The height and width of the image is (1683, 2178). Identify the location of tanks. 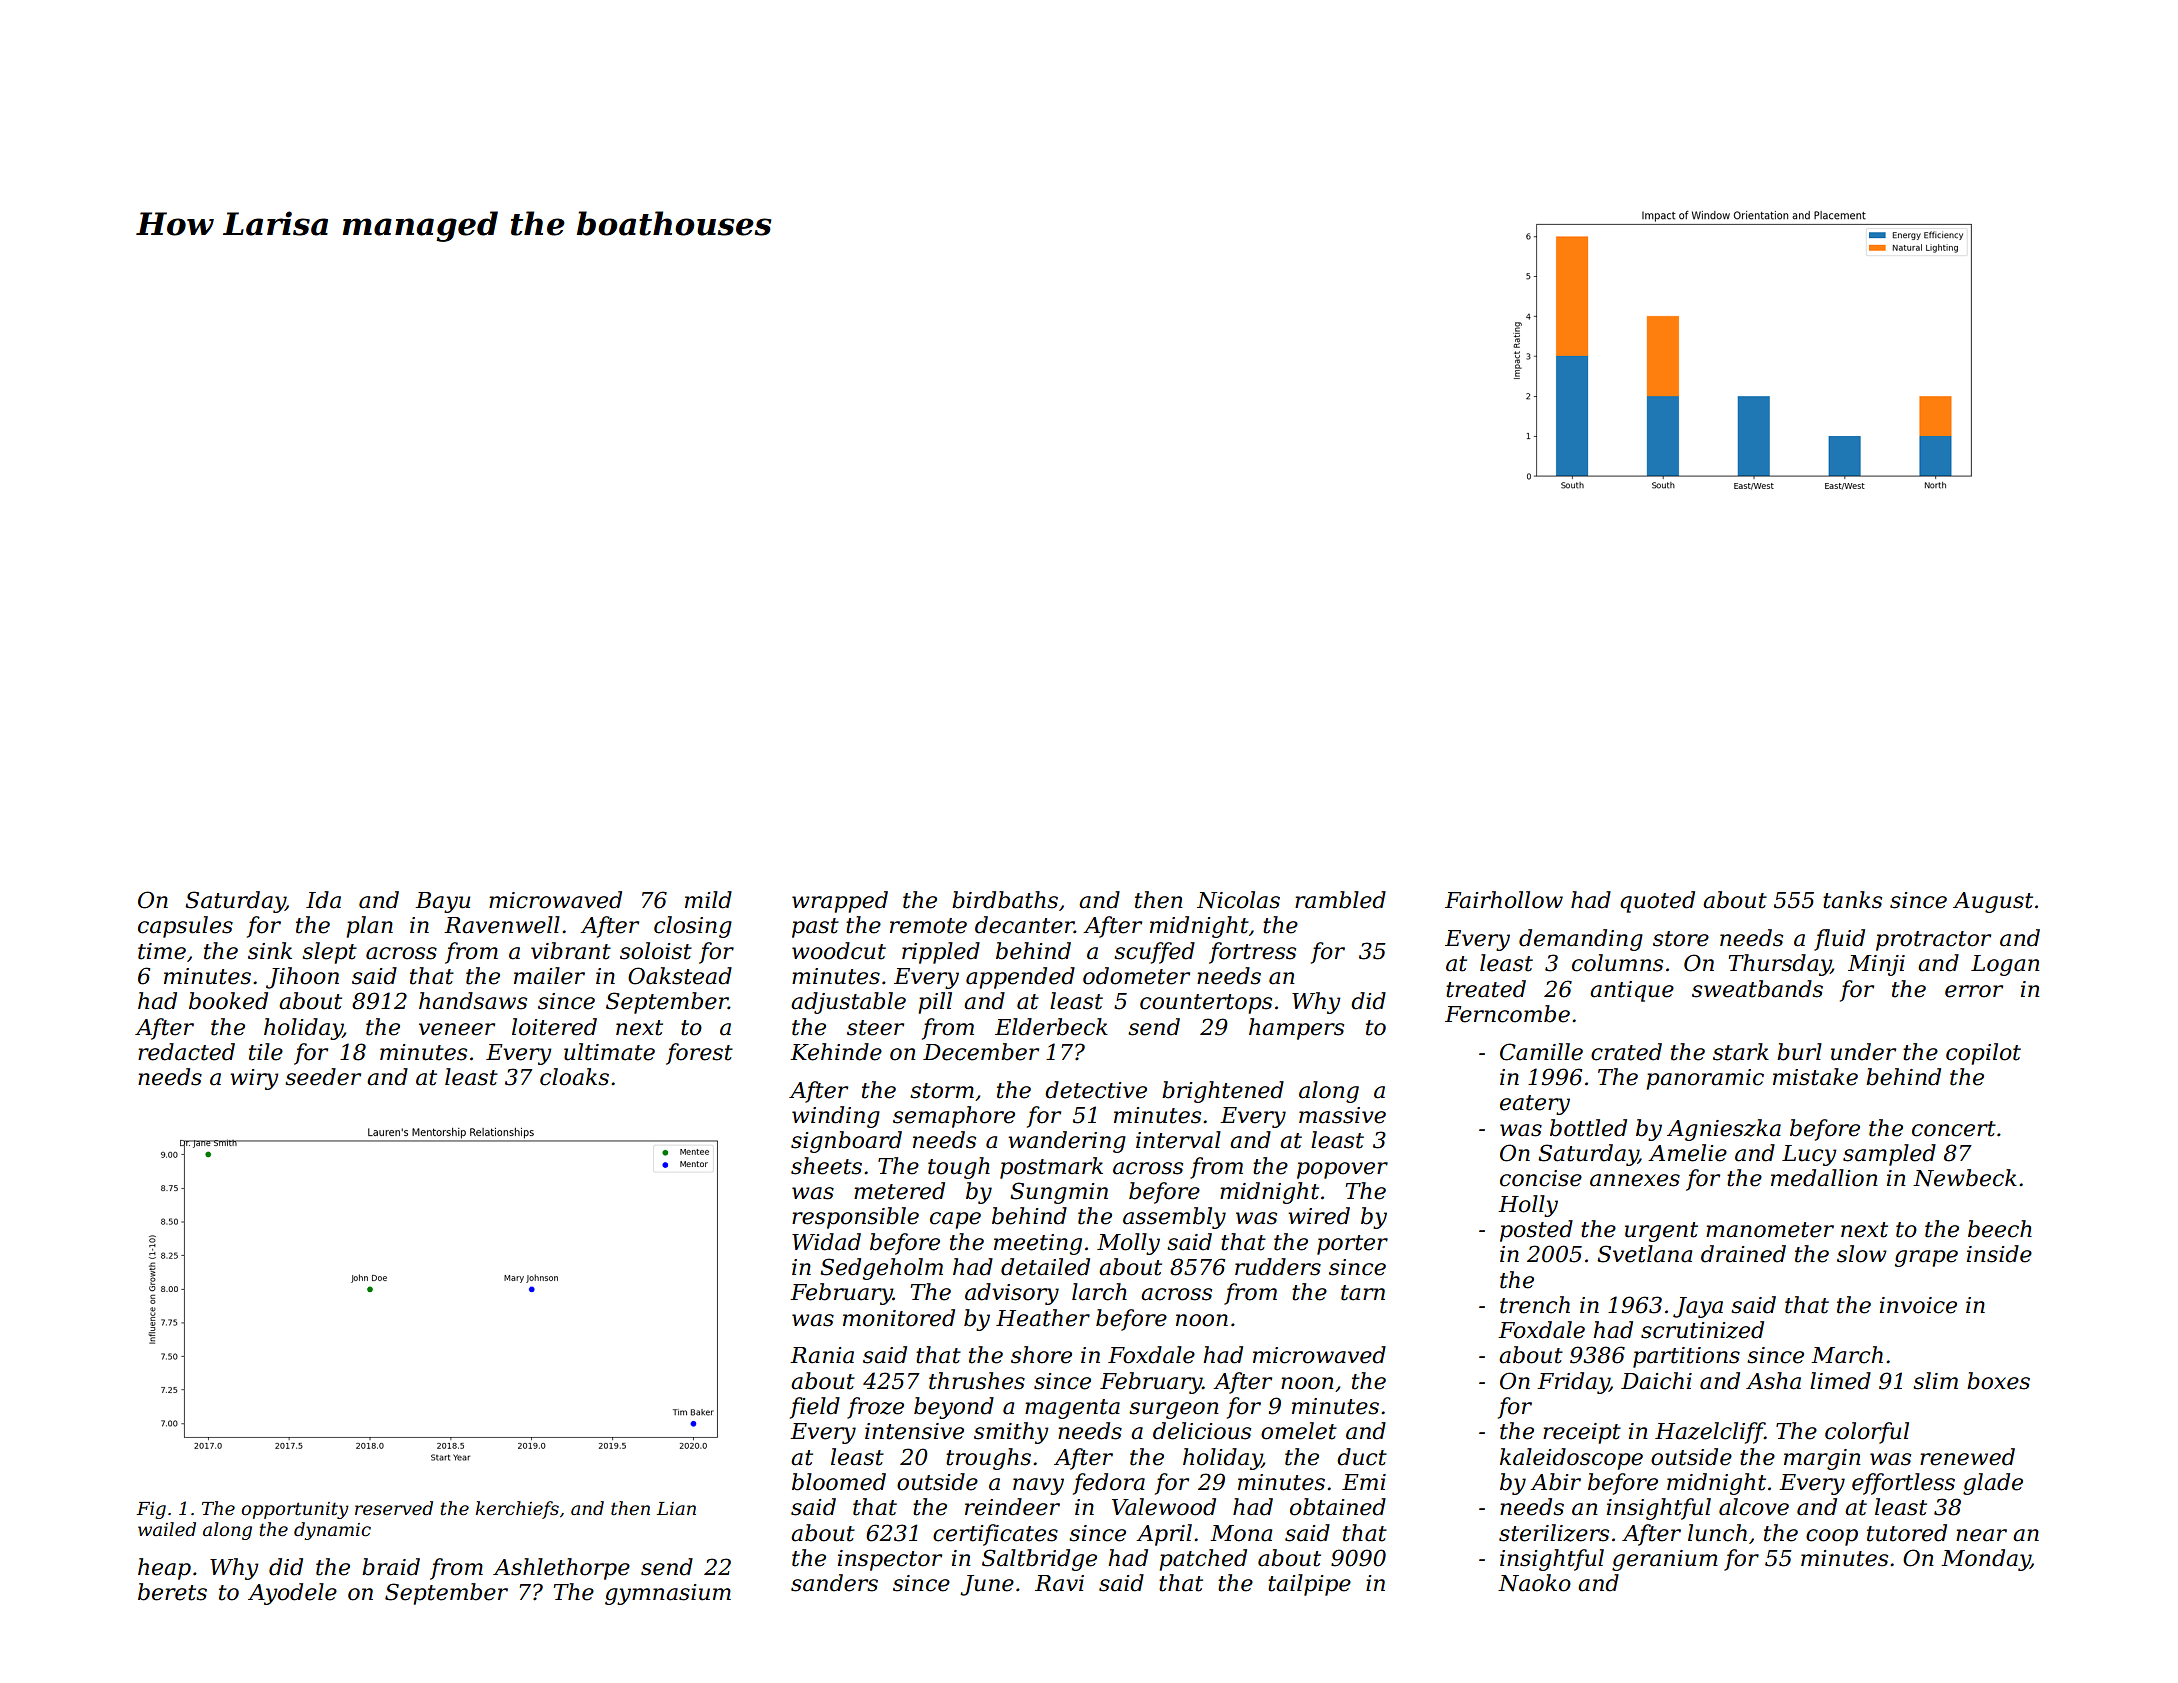
(1852, 900).
